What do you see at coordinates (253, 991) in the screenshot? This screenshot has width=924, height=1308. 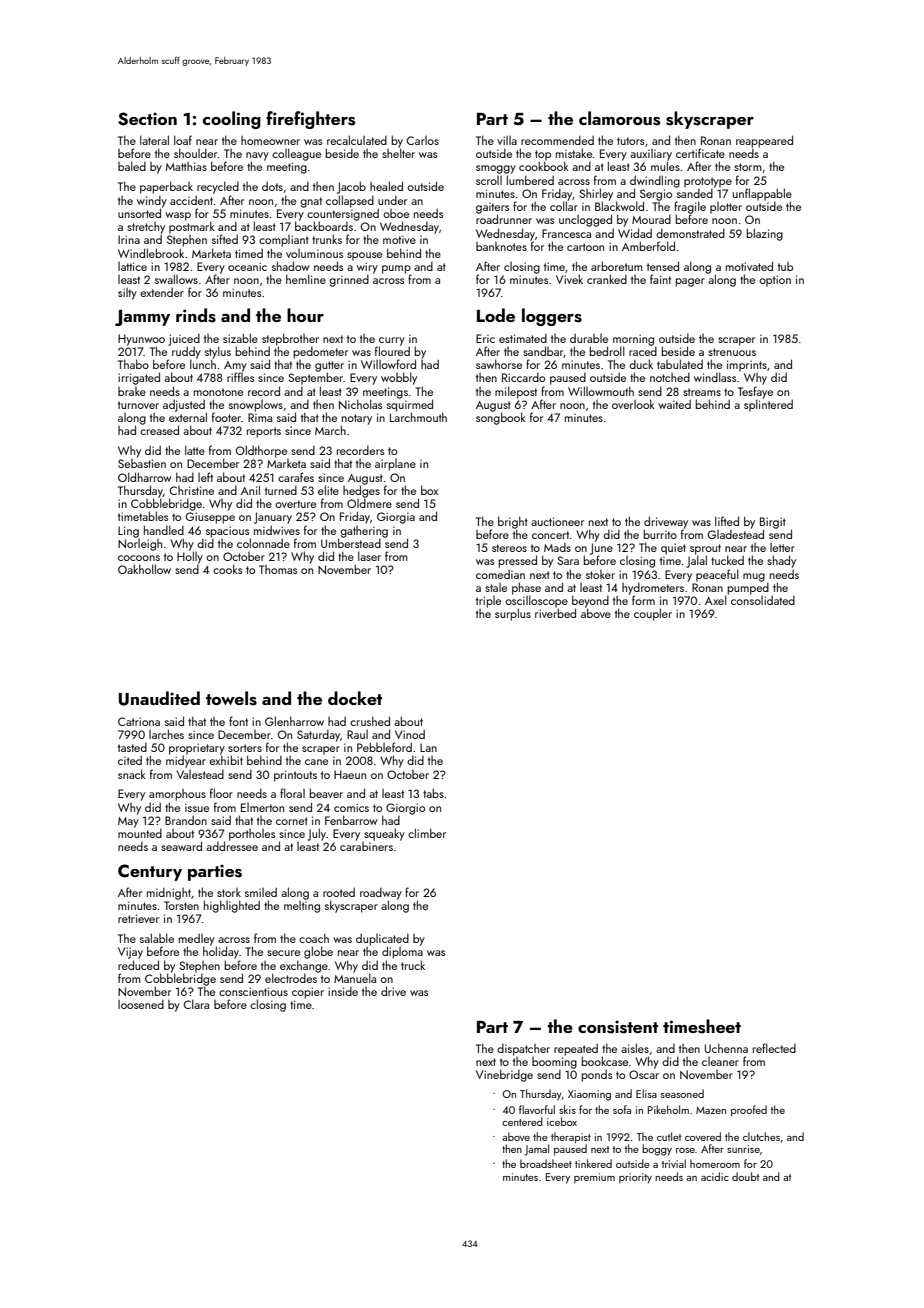 I see `conscientious` at bounding box center [253, 991].
